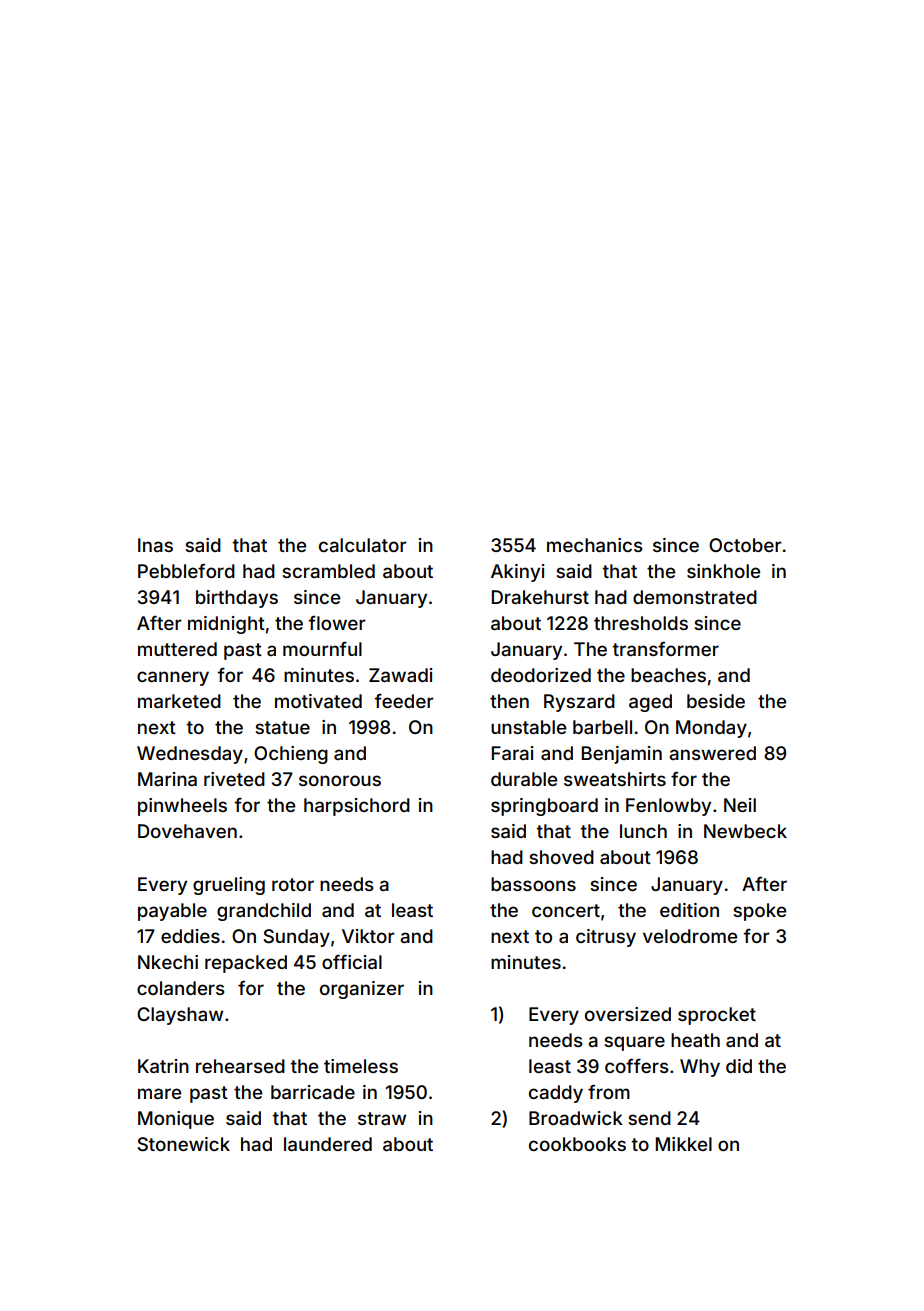  I want to click on shoved, so click(561, 857).
